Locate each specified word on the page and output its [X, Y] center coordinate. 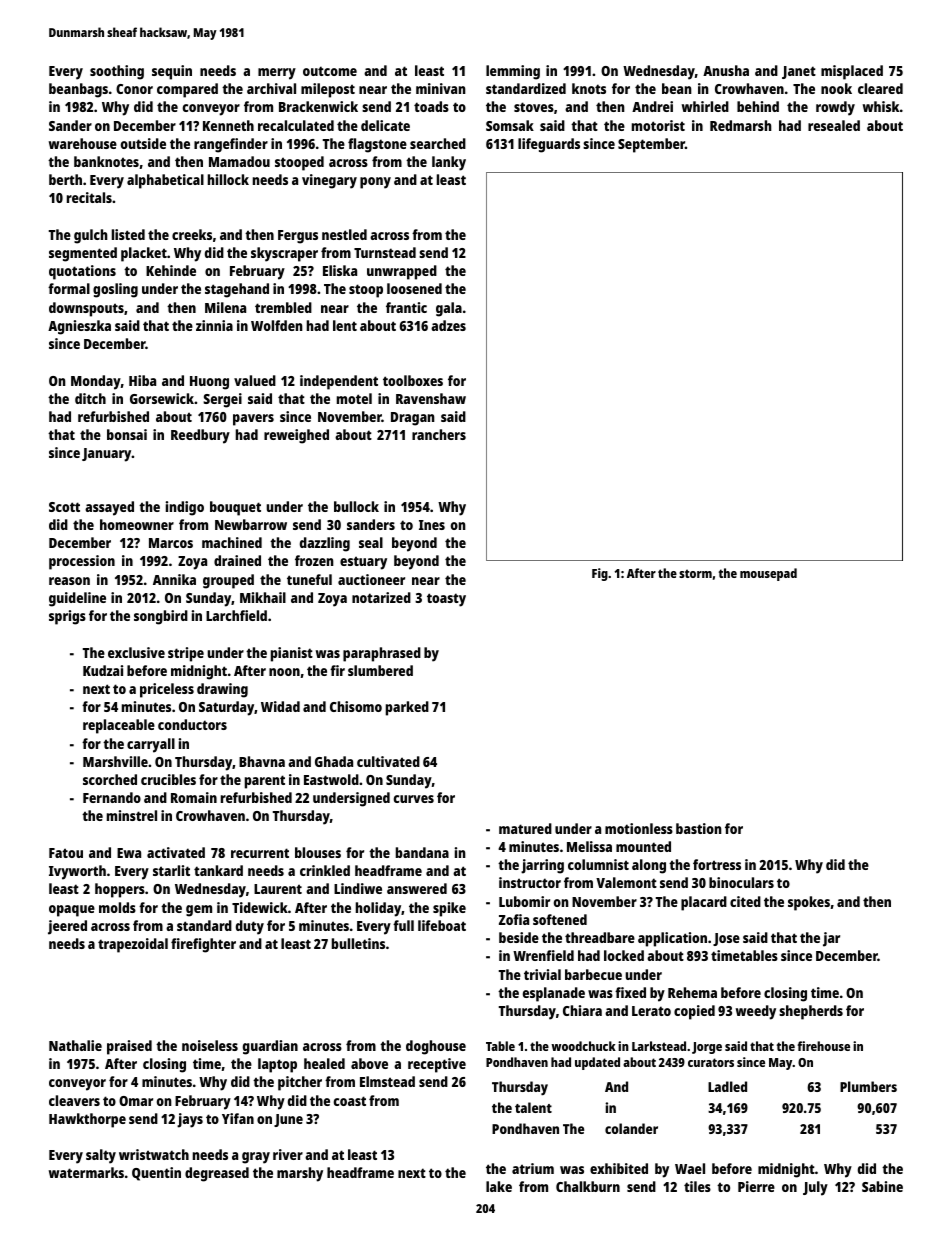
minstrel [132, 815]
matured [525, 828]
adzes [448, 325]
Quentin [156, 1174]
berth [65, 179]
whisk [881, 106]
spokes [809, 903]
